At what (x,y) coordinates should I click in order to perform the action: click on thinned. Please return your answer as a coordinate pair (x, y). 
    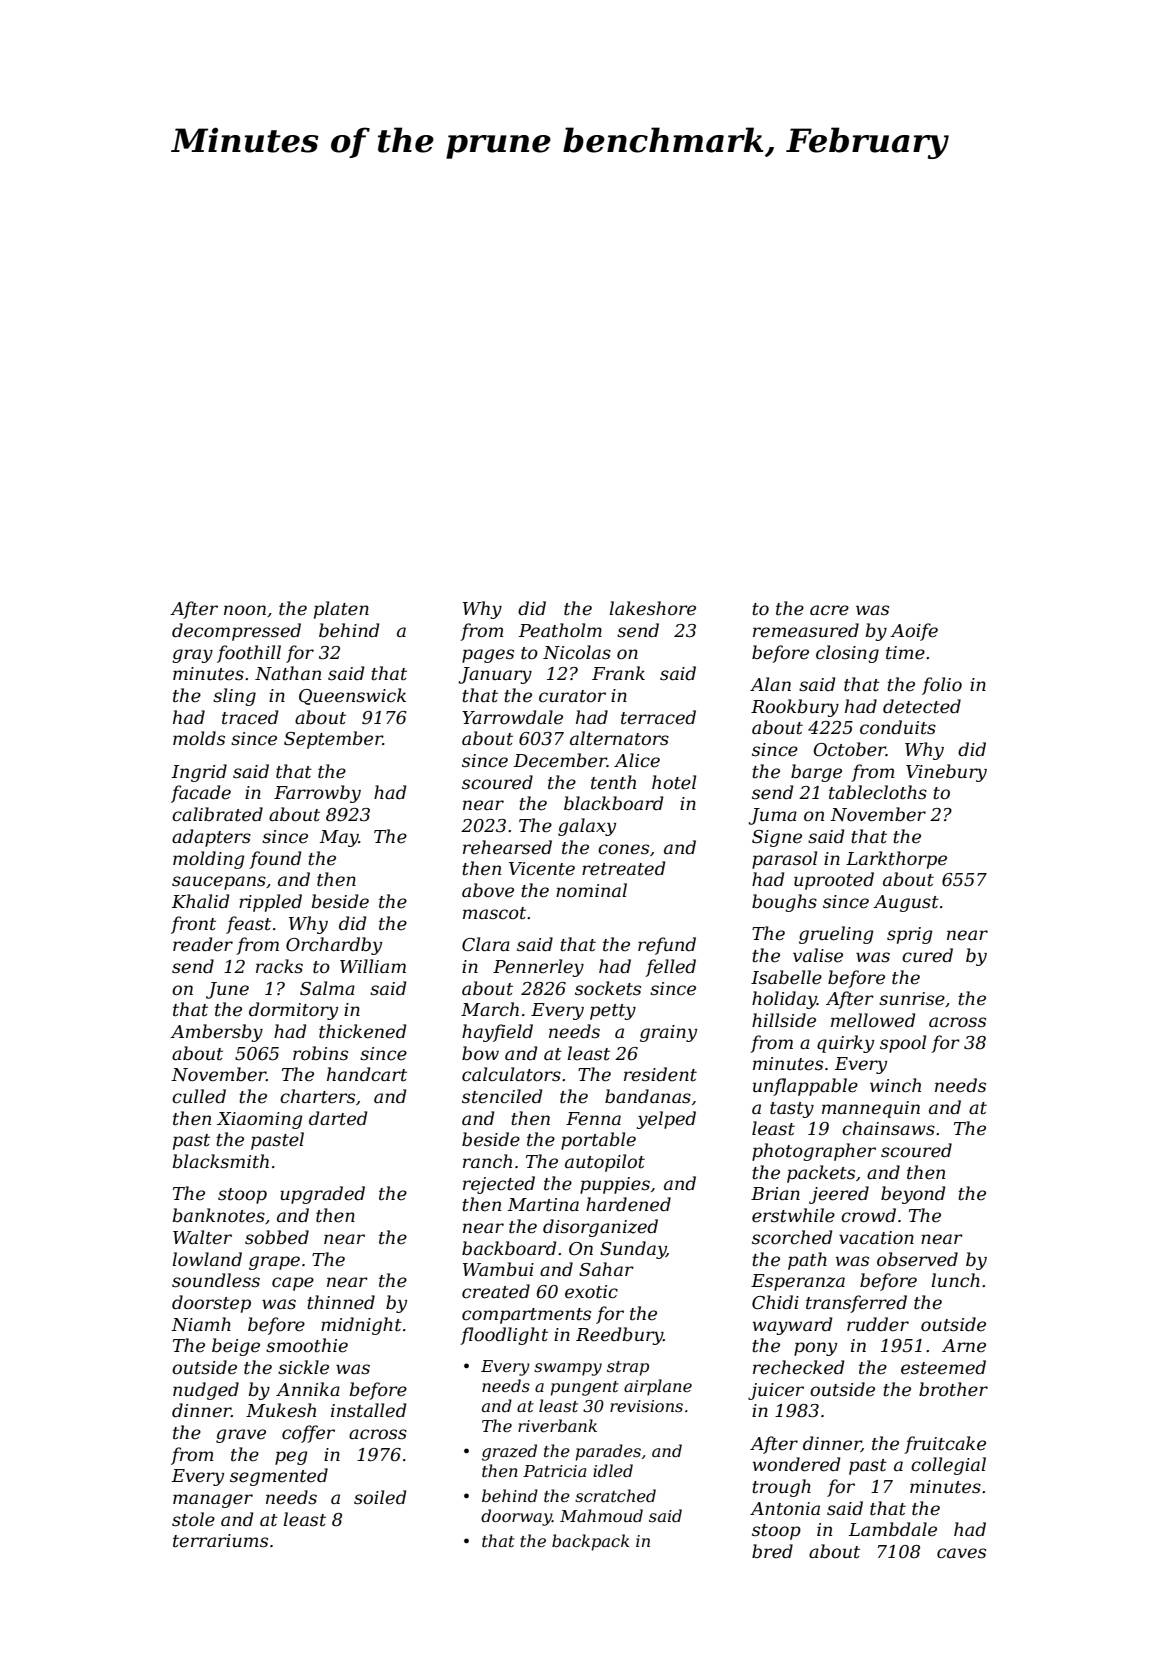
    Looking at the image, I should click on (341, 1302).
